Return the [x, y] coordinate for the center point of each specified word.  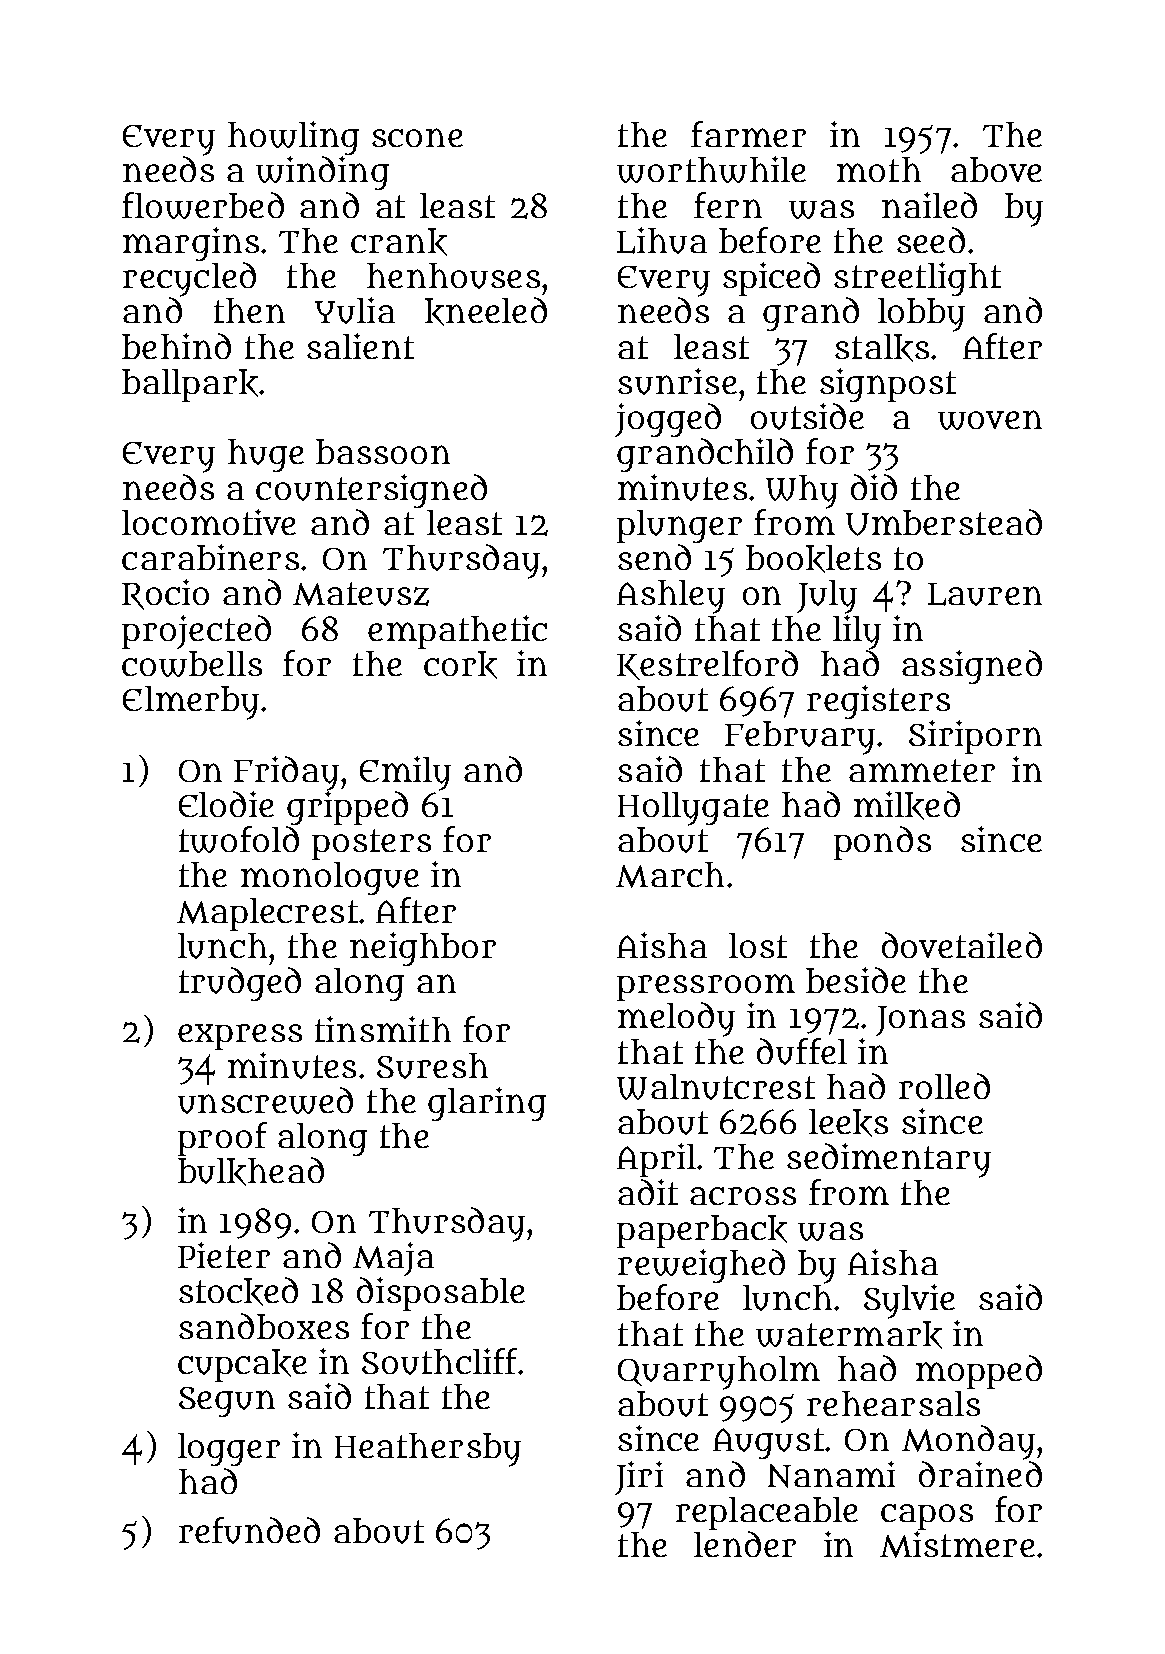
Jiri [639, 1478]
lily [857, 632]
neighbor [423, 949]
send [654, 557]
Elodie [226, 804]
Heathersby [428, 1450]
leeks [848, 1123]
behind [176, 346]
